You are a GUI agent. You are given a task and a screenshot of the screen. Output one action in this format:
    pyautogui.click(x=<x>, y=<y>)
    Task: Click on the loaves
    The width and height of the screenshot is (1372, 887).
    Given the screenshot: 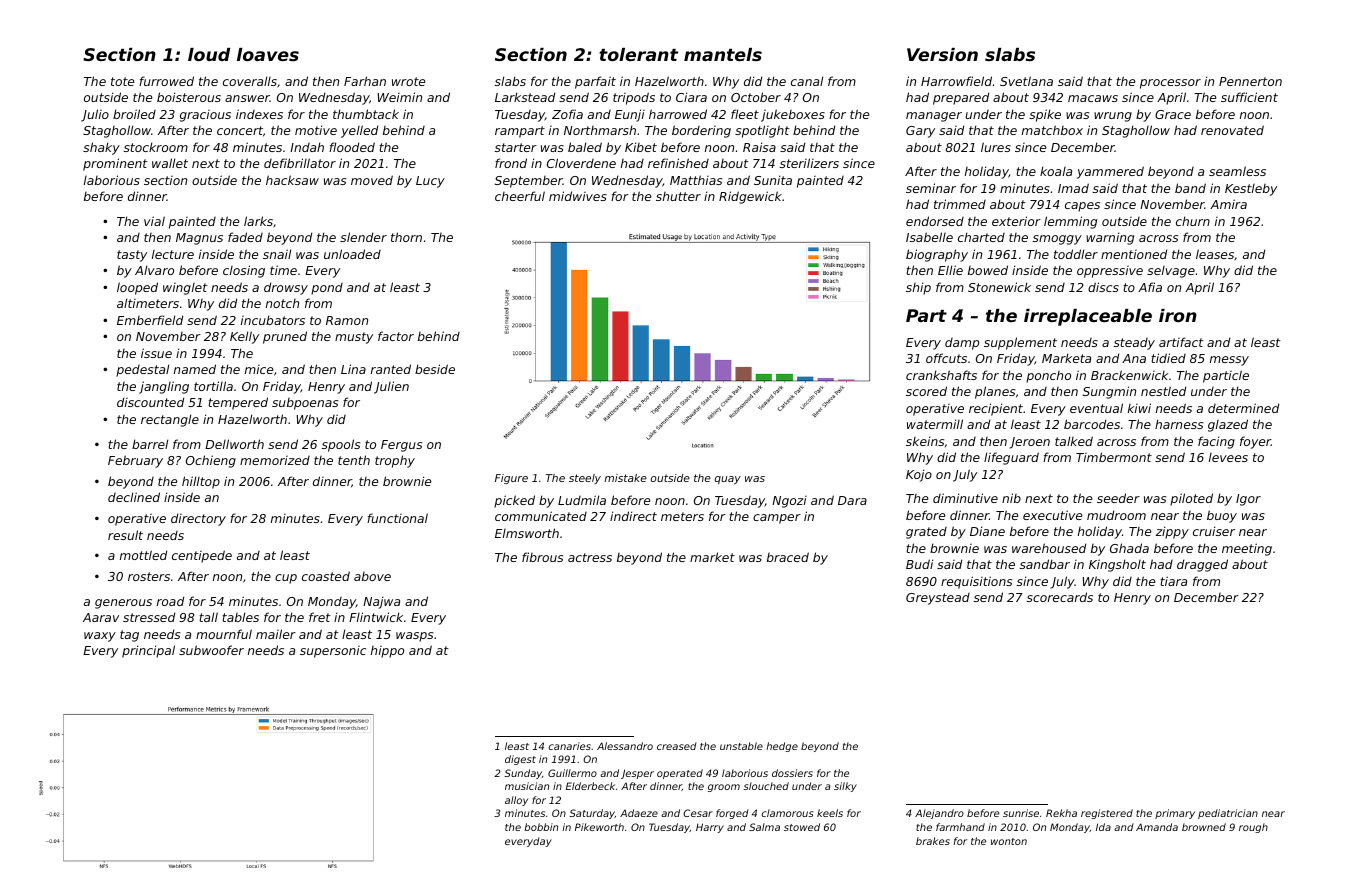 What is the action you would take?
    pyautogui.click(x=268, y=54)
